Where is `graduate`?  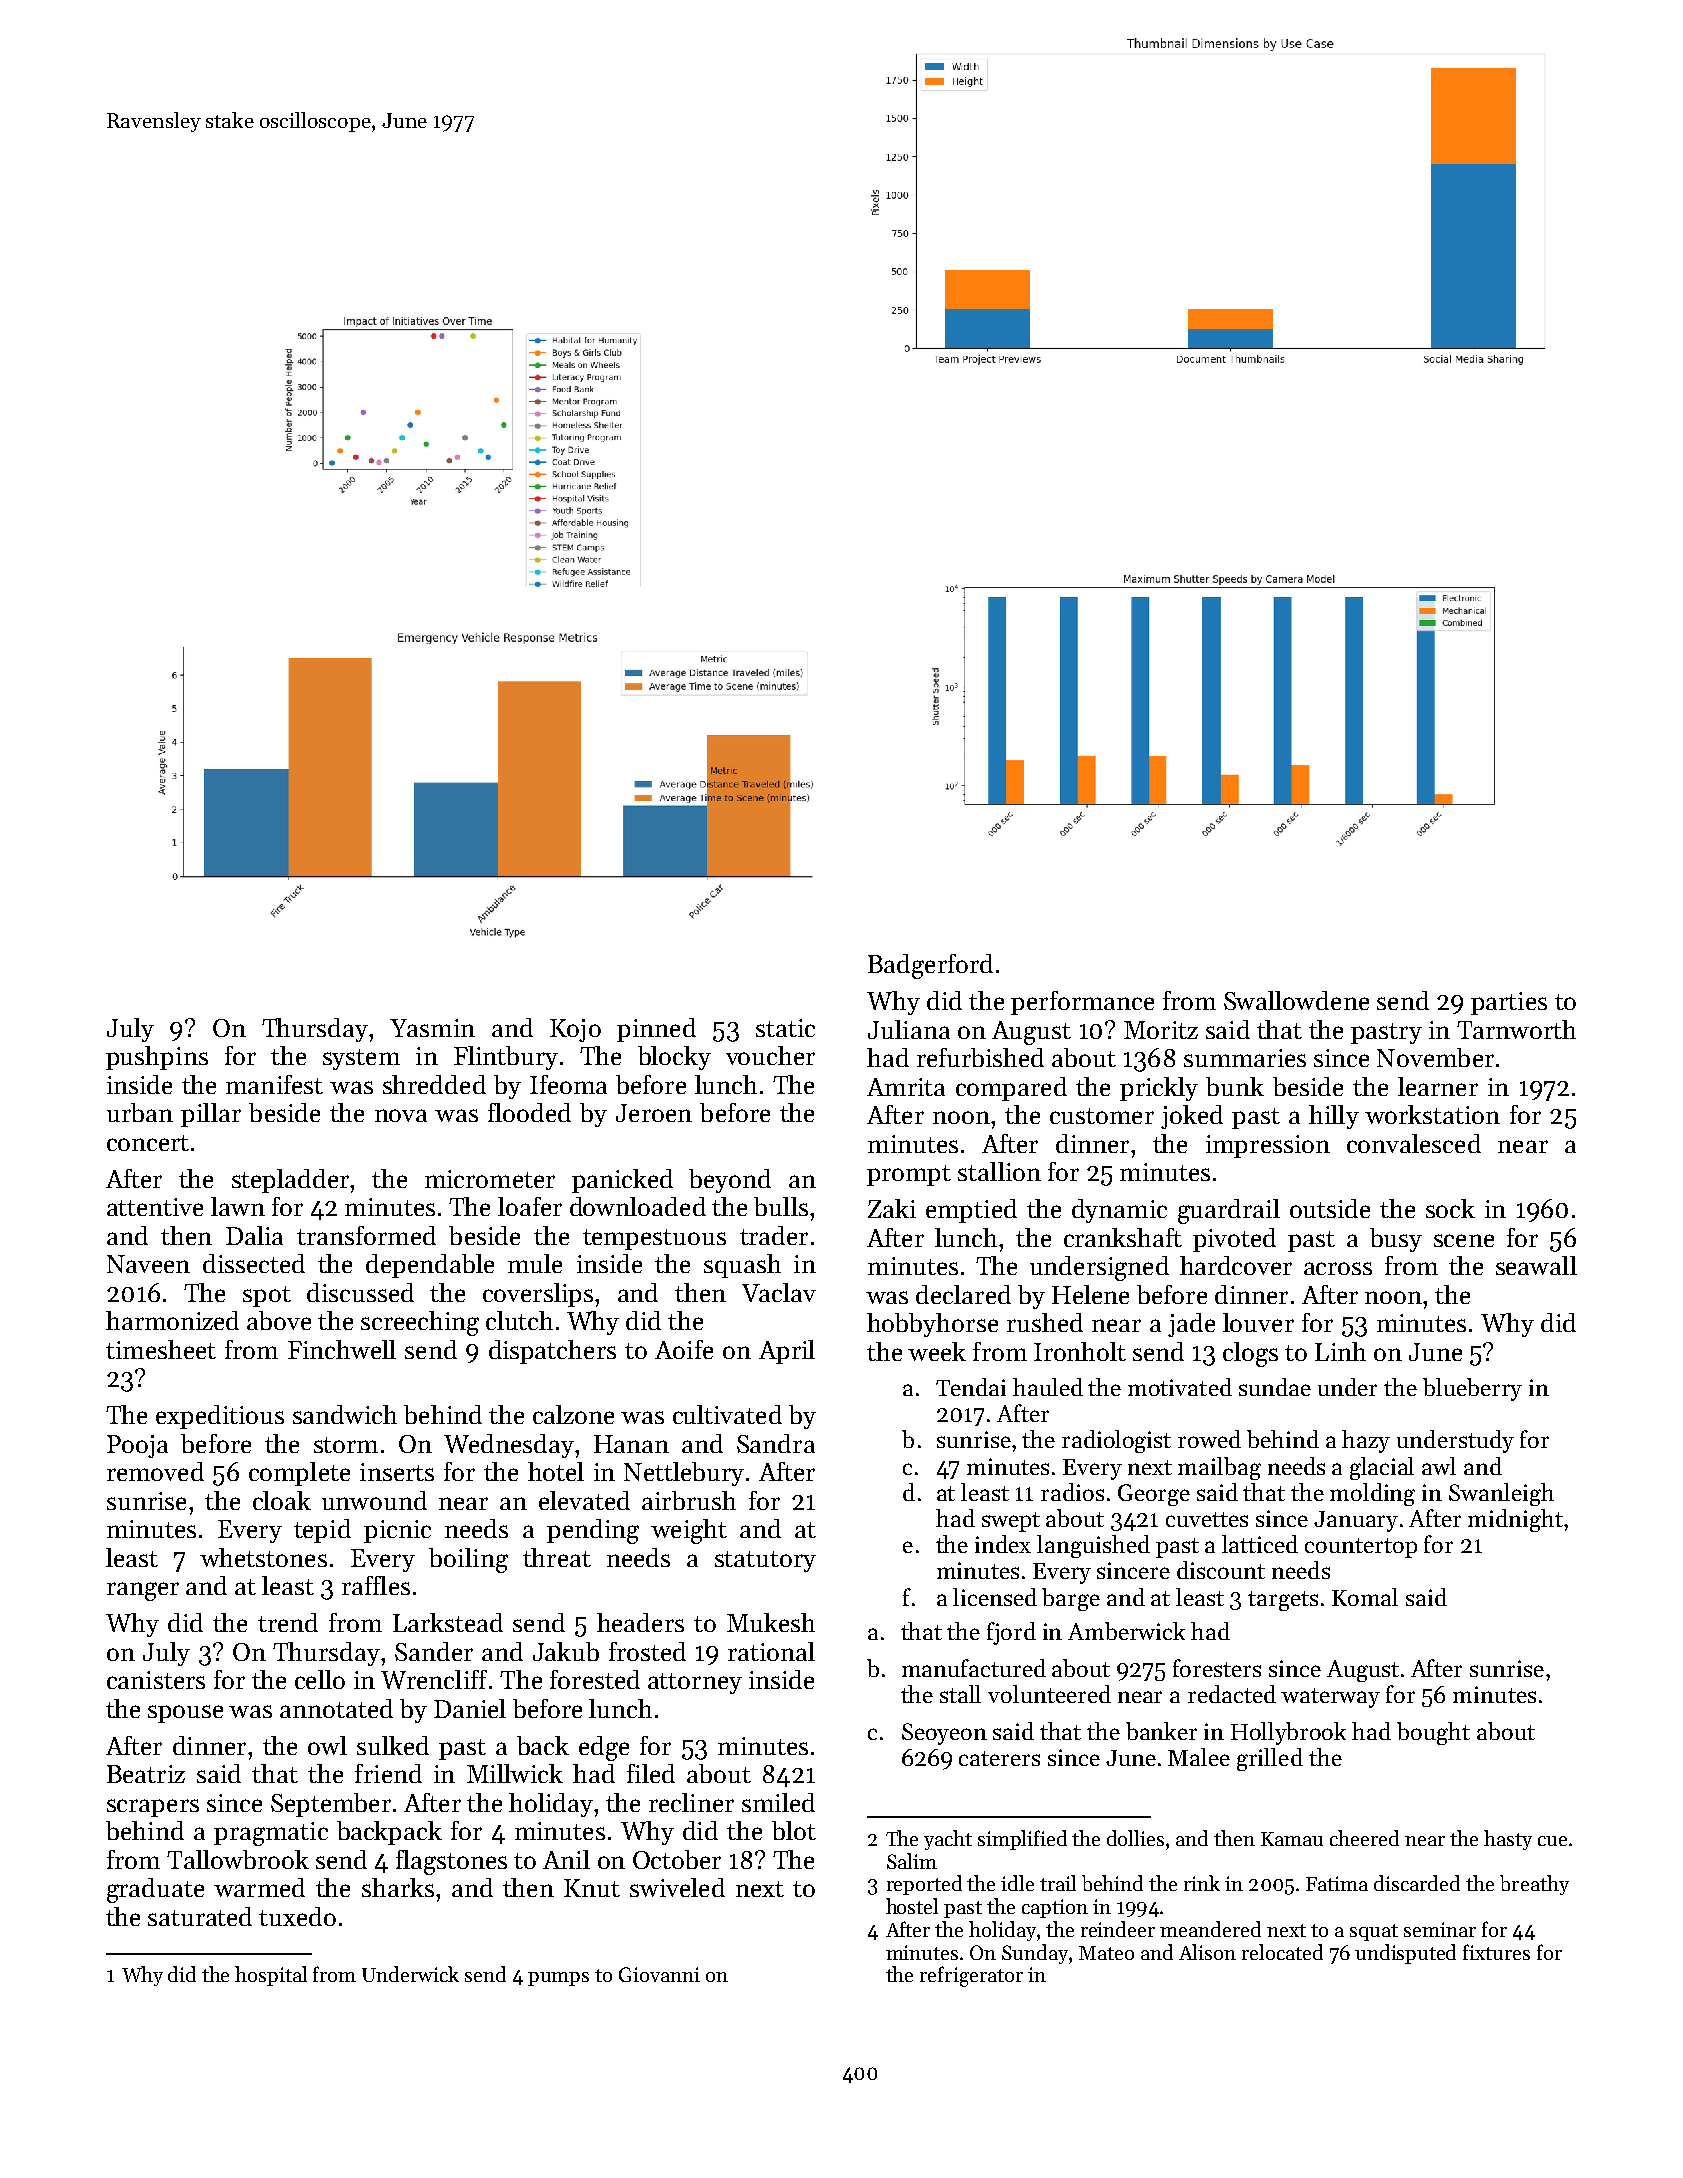 graduate is located at coordinates (155, 1890).
